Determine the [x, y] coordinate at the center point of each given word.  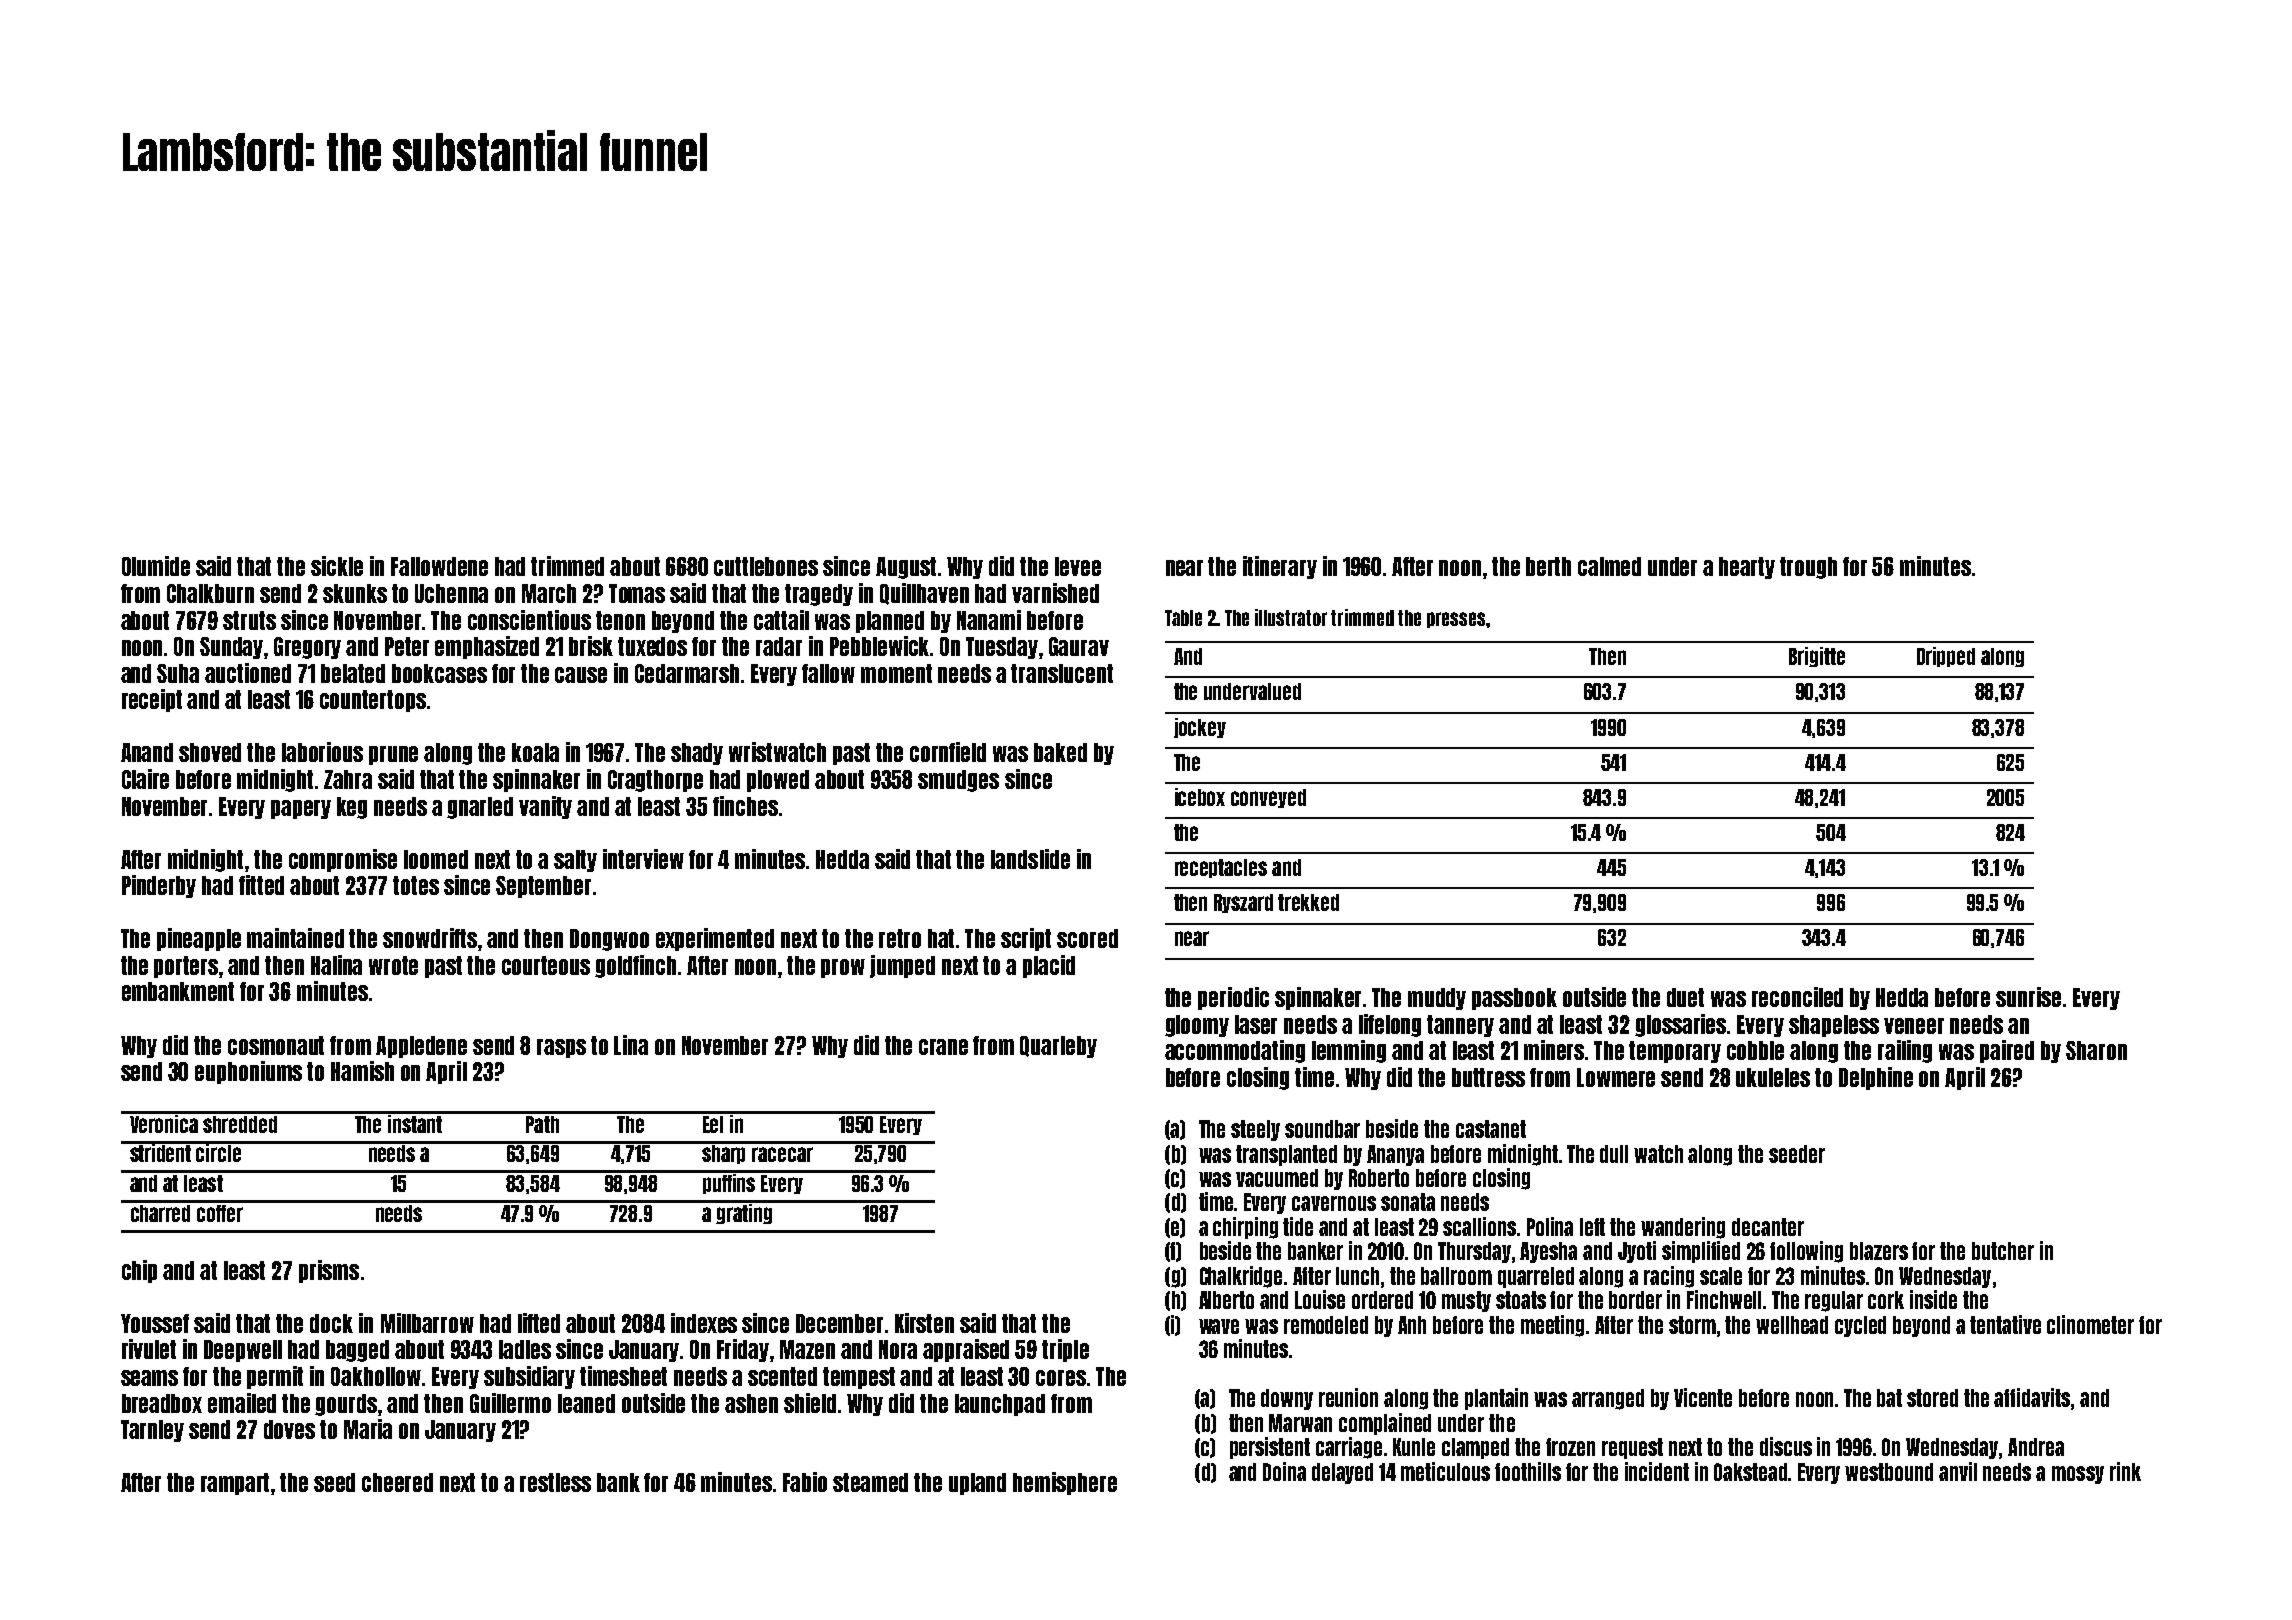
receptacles [1221, 868]
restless [555, 1482]
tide [1298, 1226]
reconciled [1797, 997]
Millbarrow [427, 1323]
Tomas [637, 593]
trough [1808, 568]
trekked [1308, 902]
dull [1614, 1154]
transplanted [1286, 1155]
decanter [1768, 1227]
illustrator [1291, 617]
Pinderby [159, 886]
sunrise [2028, 997]
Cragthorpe [655, 781]
